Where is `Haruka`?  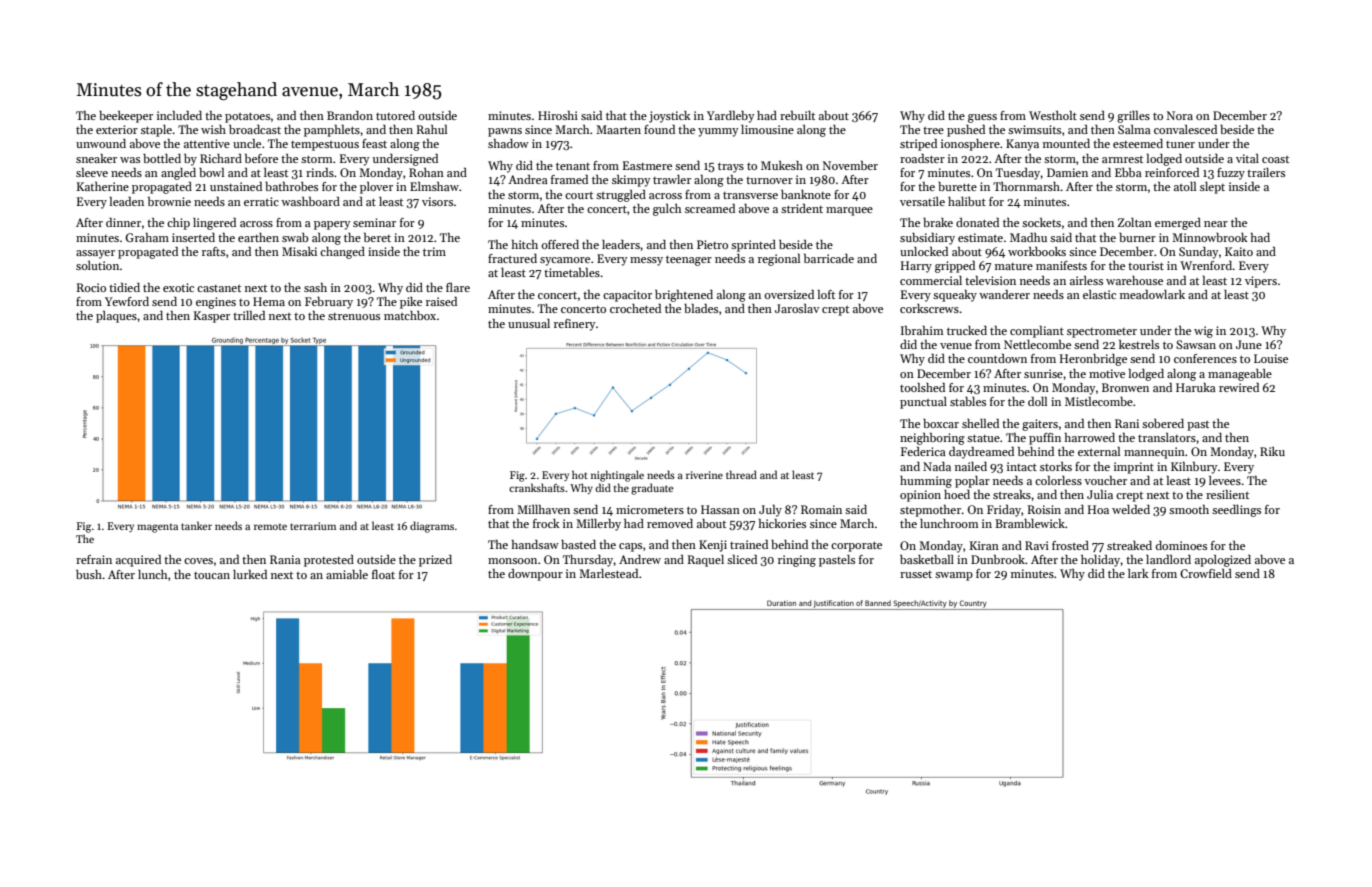
Haruka is located at coordinates (1196, 387).
